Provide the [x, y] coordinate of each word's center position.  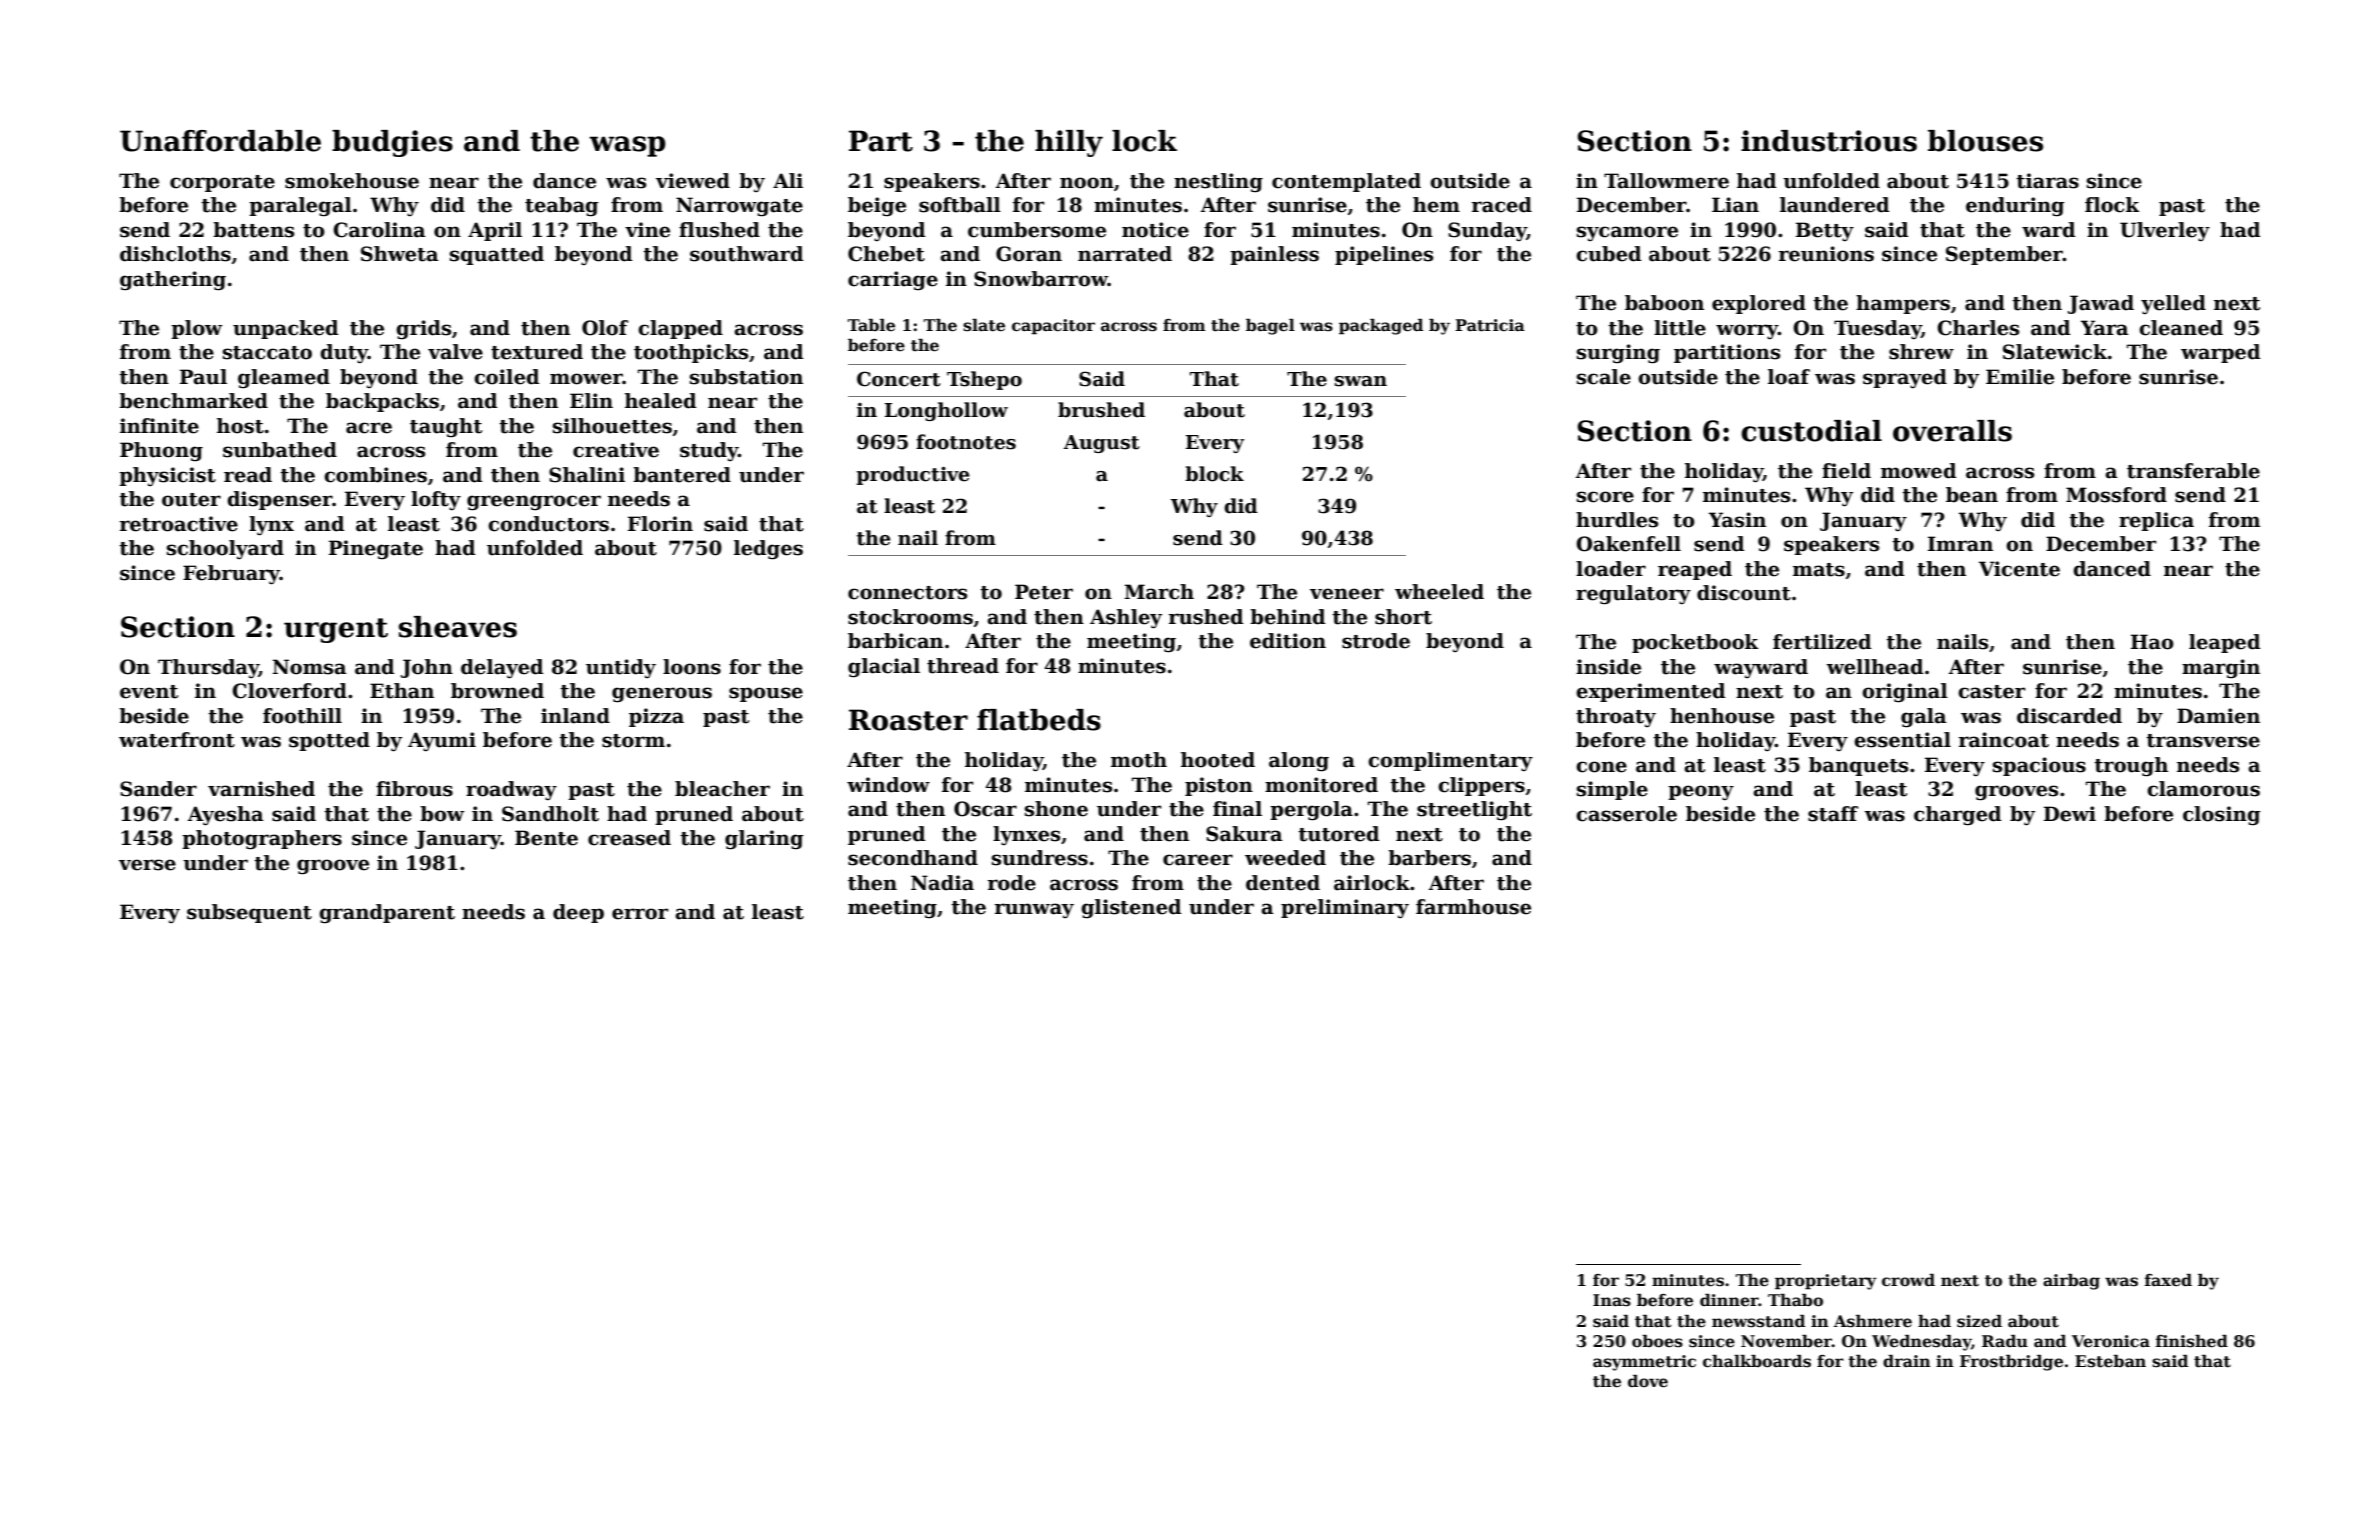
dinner [1729, 1300]
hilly [1069, 143]
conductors [548, 524]
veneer [1347, 594]
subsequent [249, 913]
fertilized [1822, 642]
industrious [1829, 141]
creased [629, 838]
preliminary [1345, 908]
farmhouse [1473, 907]
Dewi [2070, 814]
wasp [627, 146]
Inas [1612, 1300]
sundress [1040, 858]
